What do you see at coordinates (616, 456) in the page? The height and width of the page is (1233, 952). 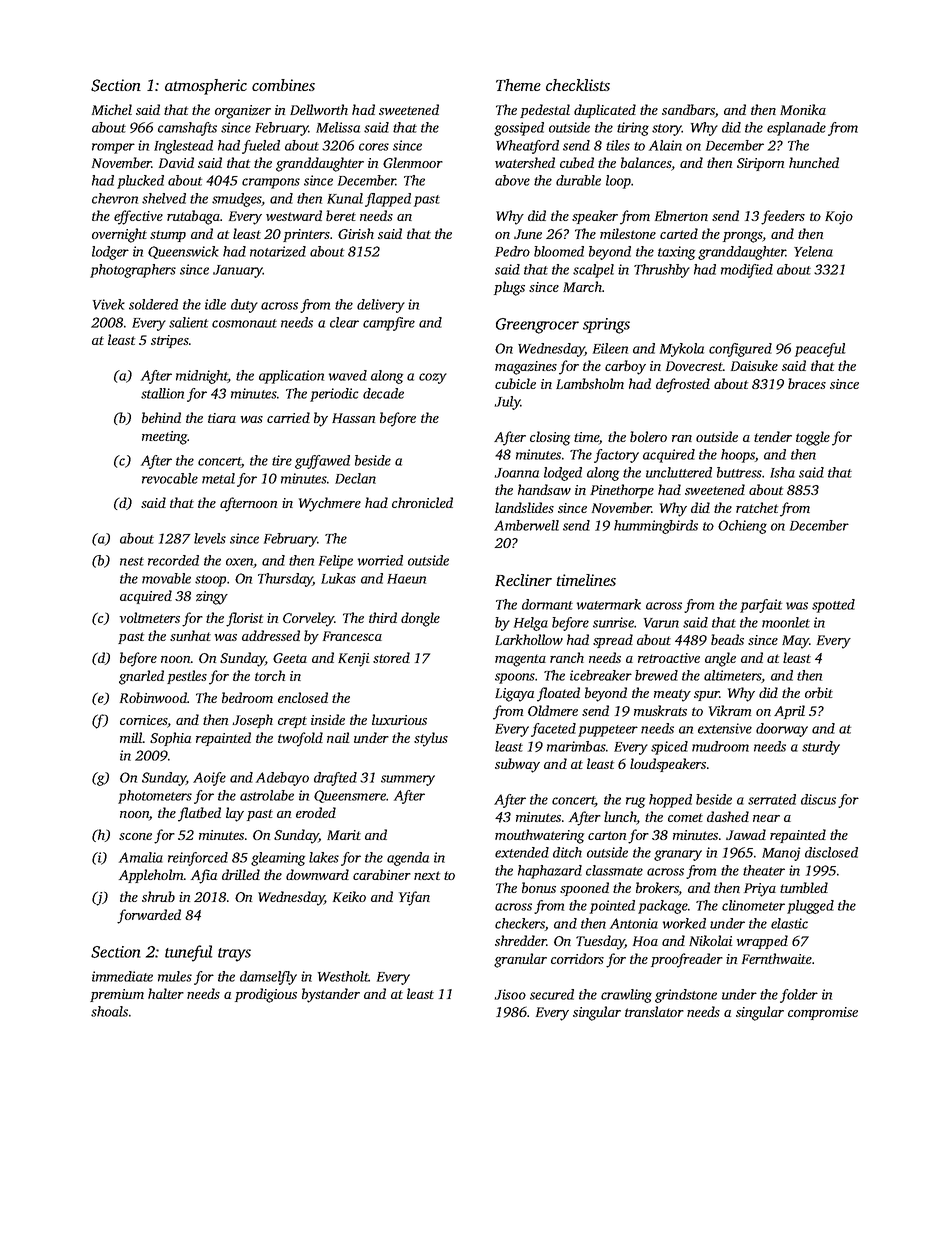 I see `factory` at bounding box center [616, 456].
